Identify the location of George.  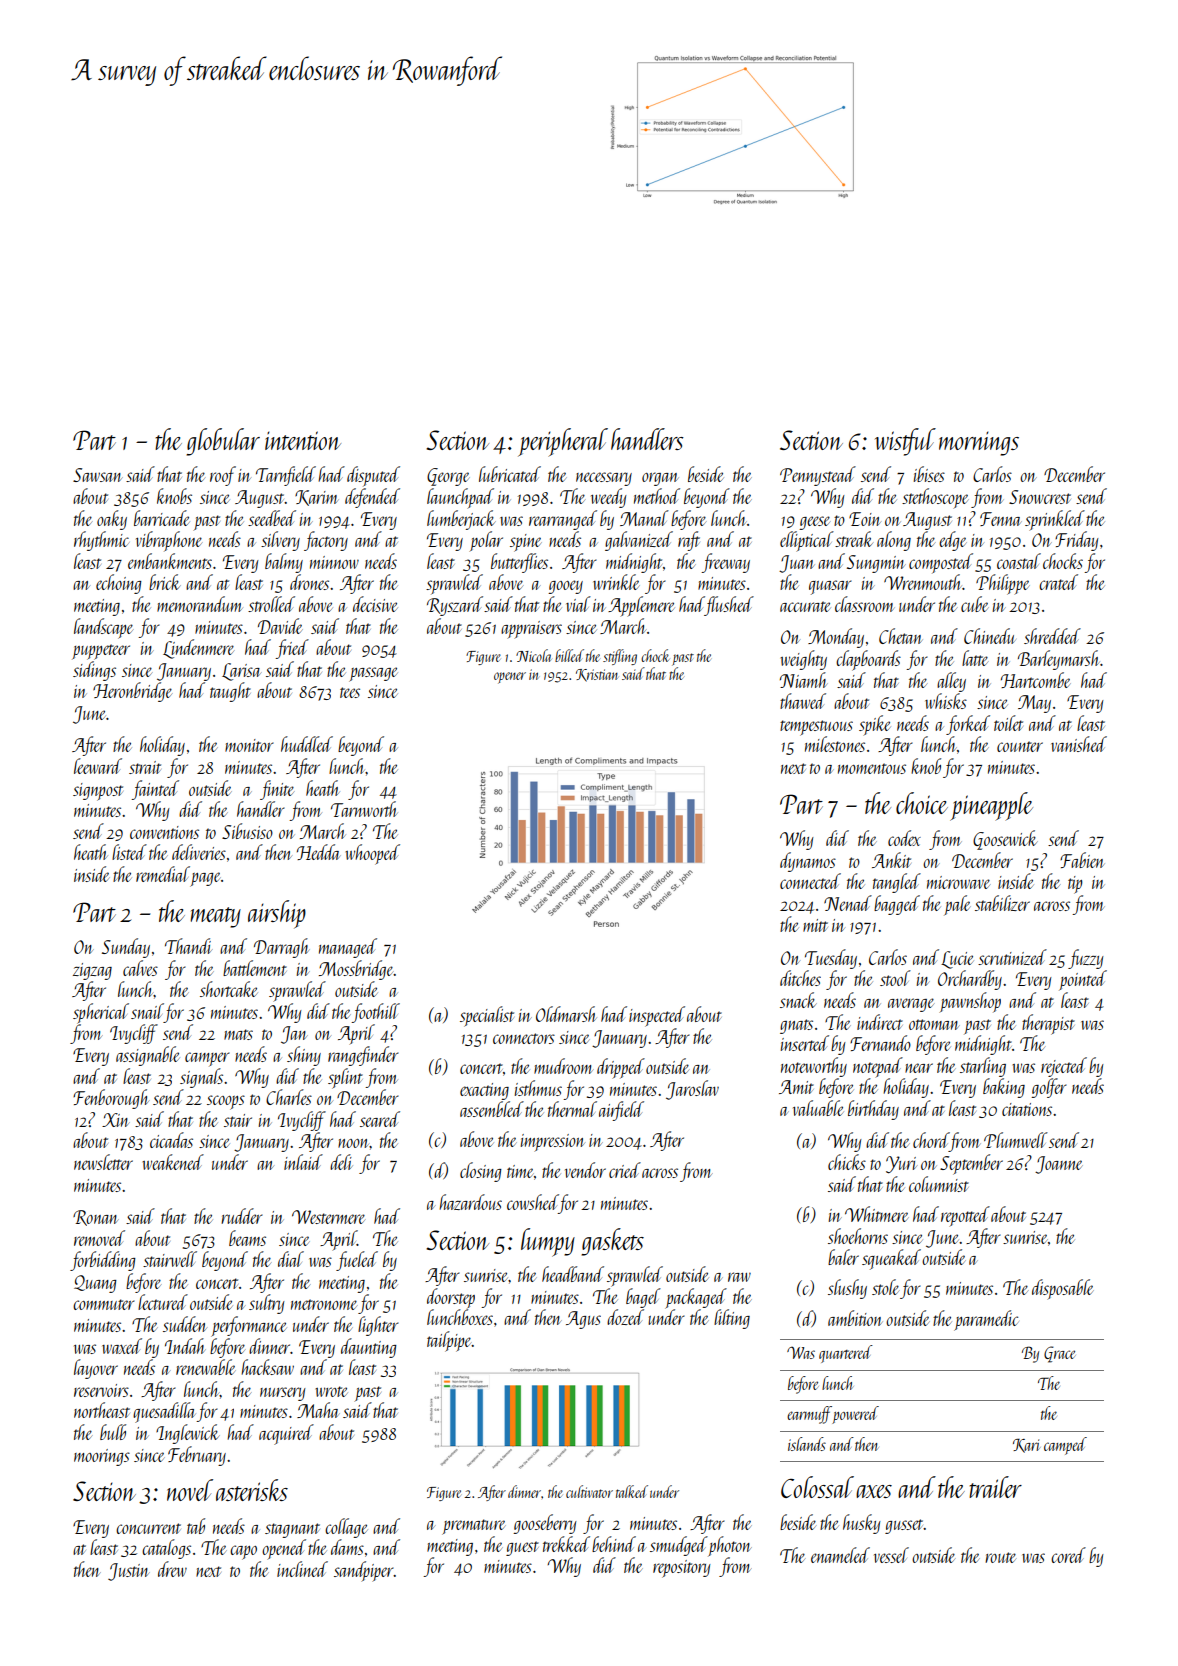
(448, 477).
